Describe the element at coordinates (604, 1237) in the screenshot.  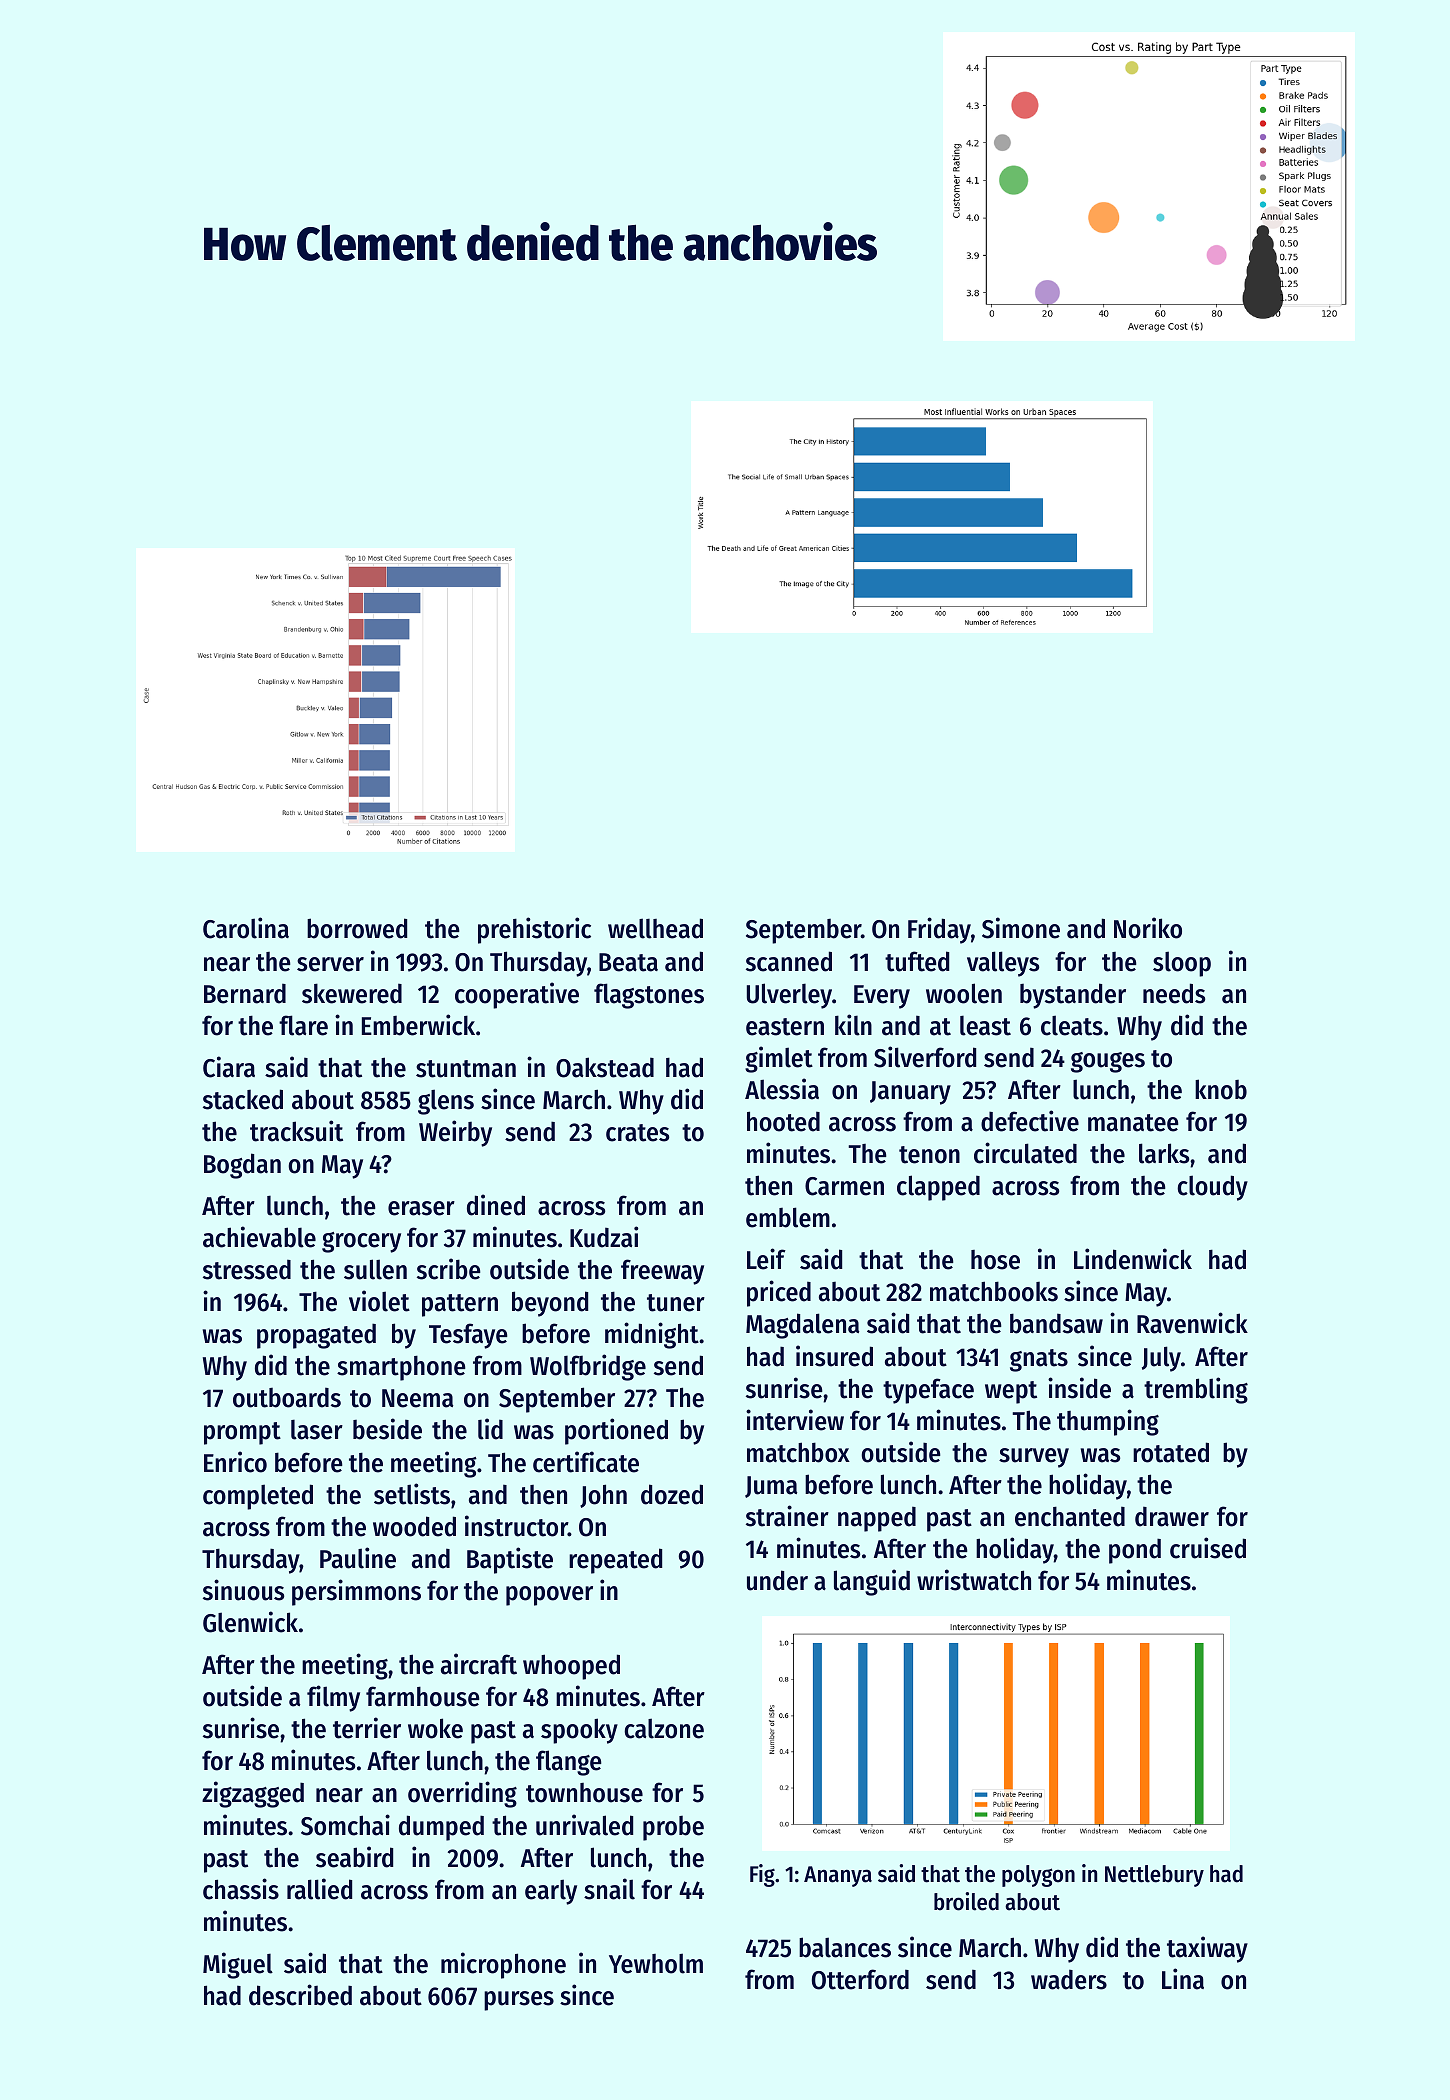
I see `Kudzai` at that location.
